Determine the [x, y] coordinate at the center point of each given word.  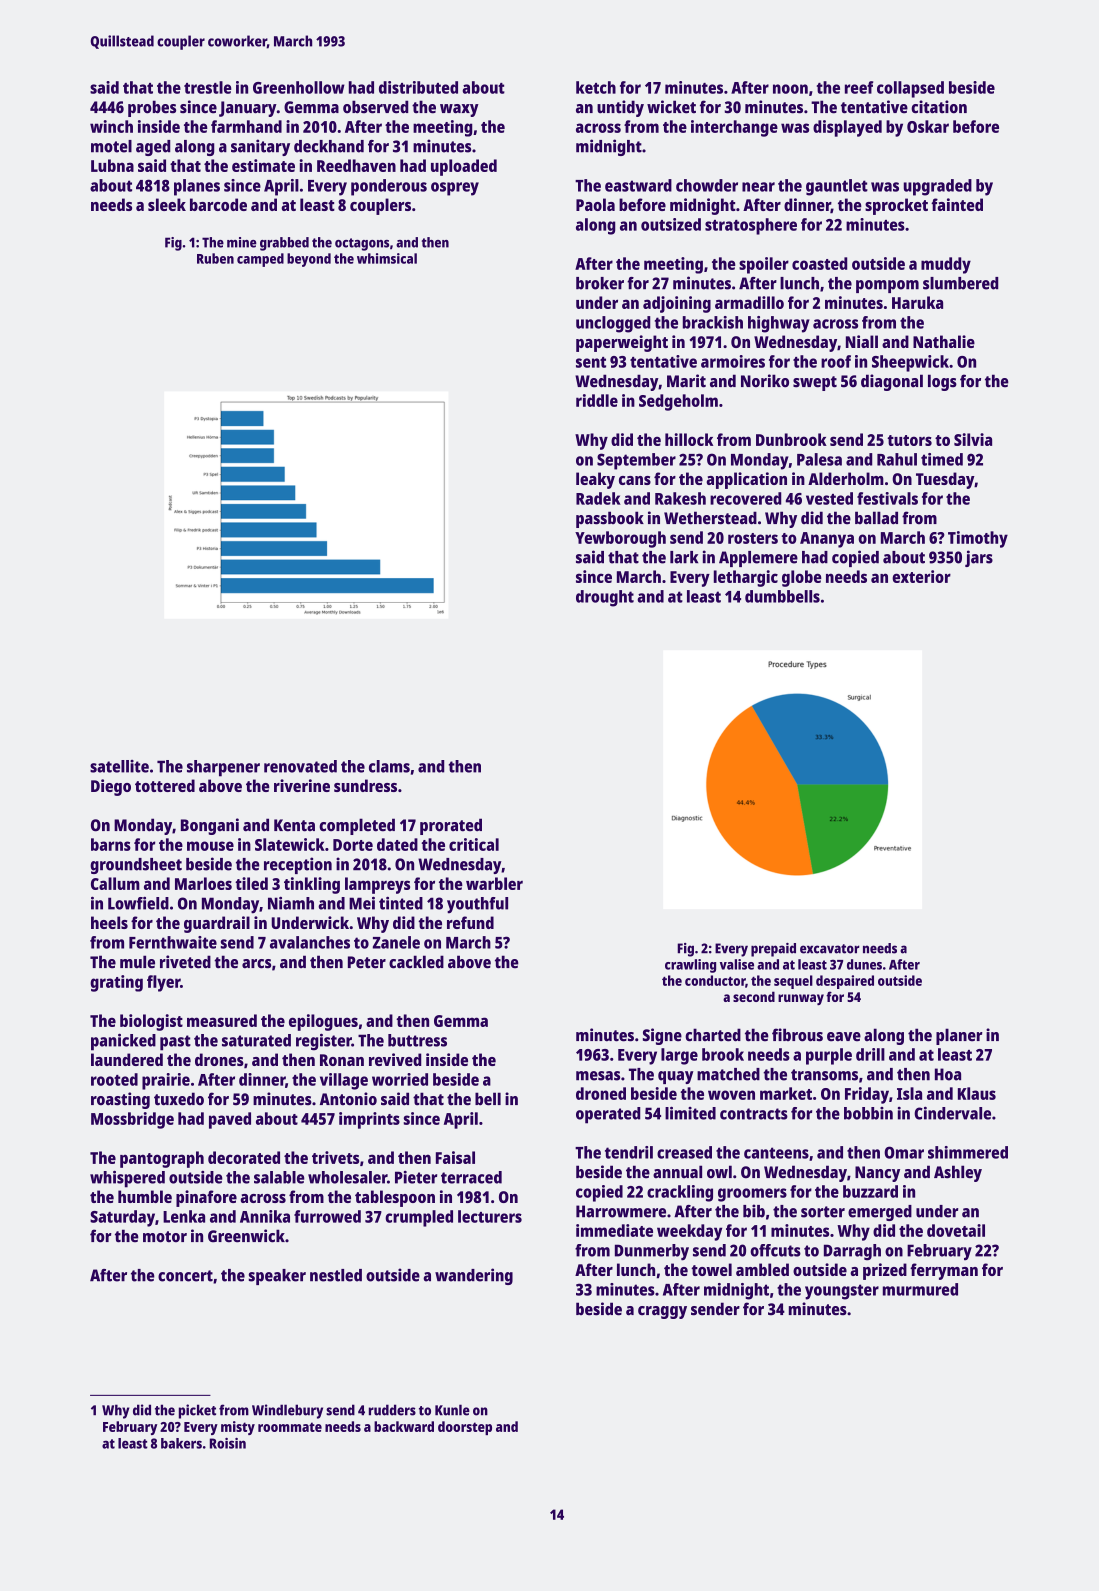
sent [591, 362]
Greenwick [246, 1236]
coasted [819, 263]
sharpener [223, 768]
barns [111, 844]
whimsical [387, 258]
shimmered [968, 1152]
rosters [753, 538]
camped [260, 260]
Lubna [112, 165]
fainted [957, 204]
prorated [451, 826]
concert [185, 1276]
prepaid [773, 950]
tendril [629, 1152]
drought [605, 598]
